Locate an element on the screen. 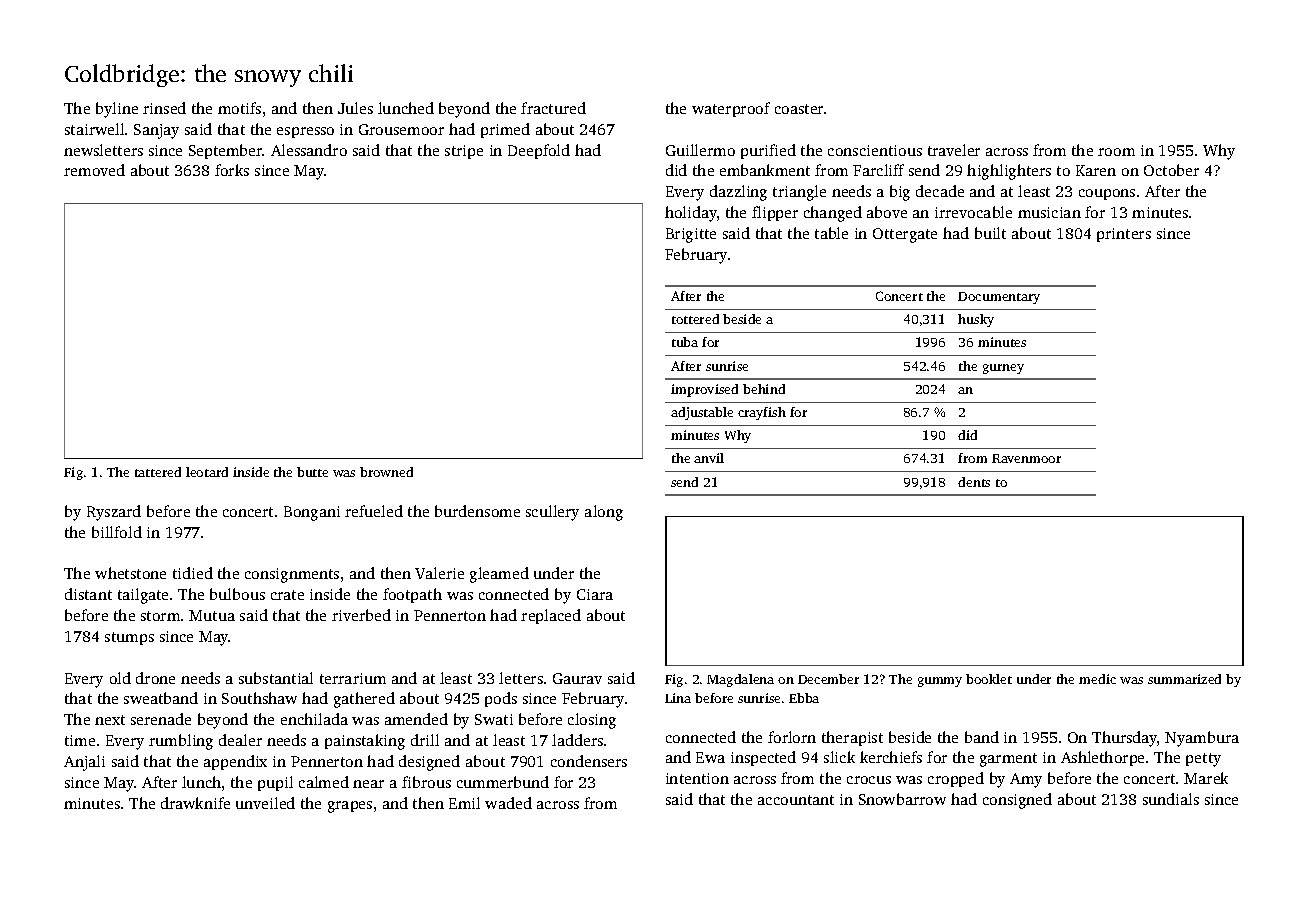 The height and width of the screenshot is (924, 1308). Ravenmoor is located at coordinates (1026, 458).
